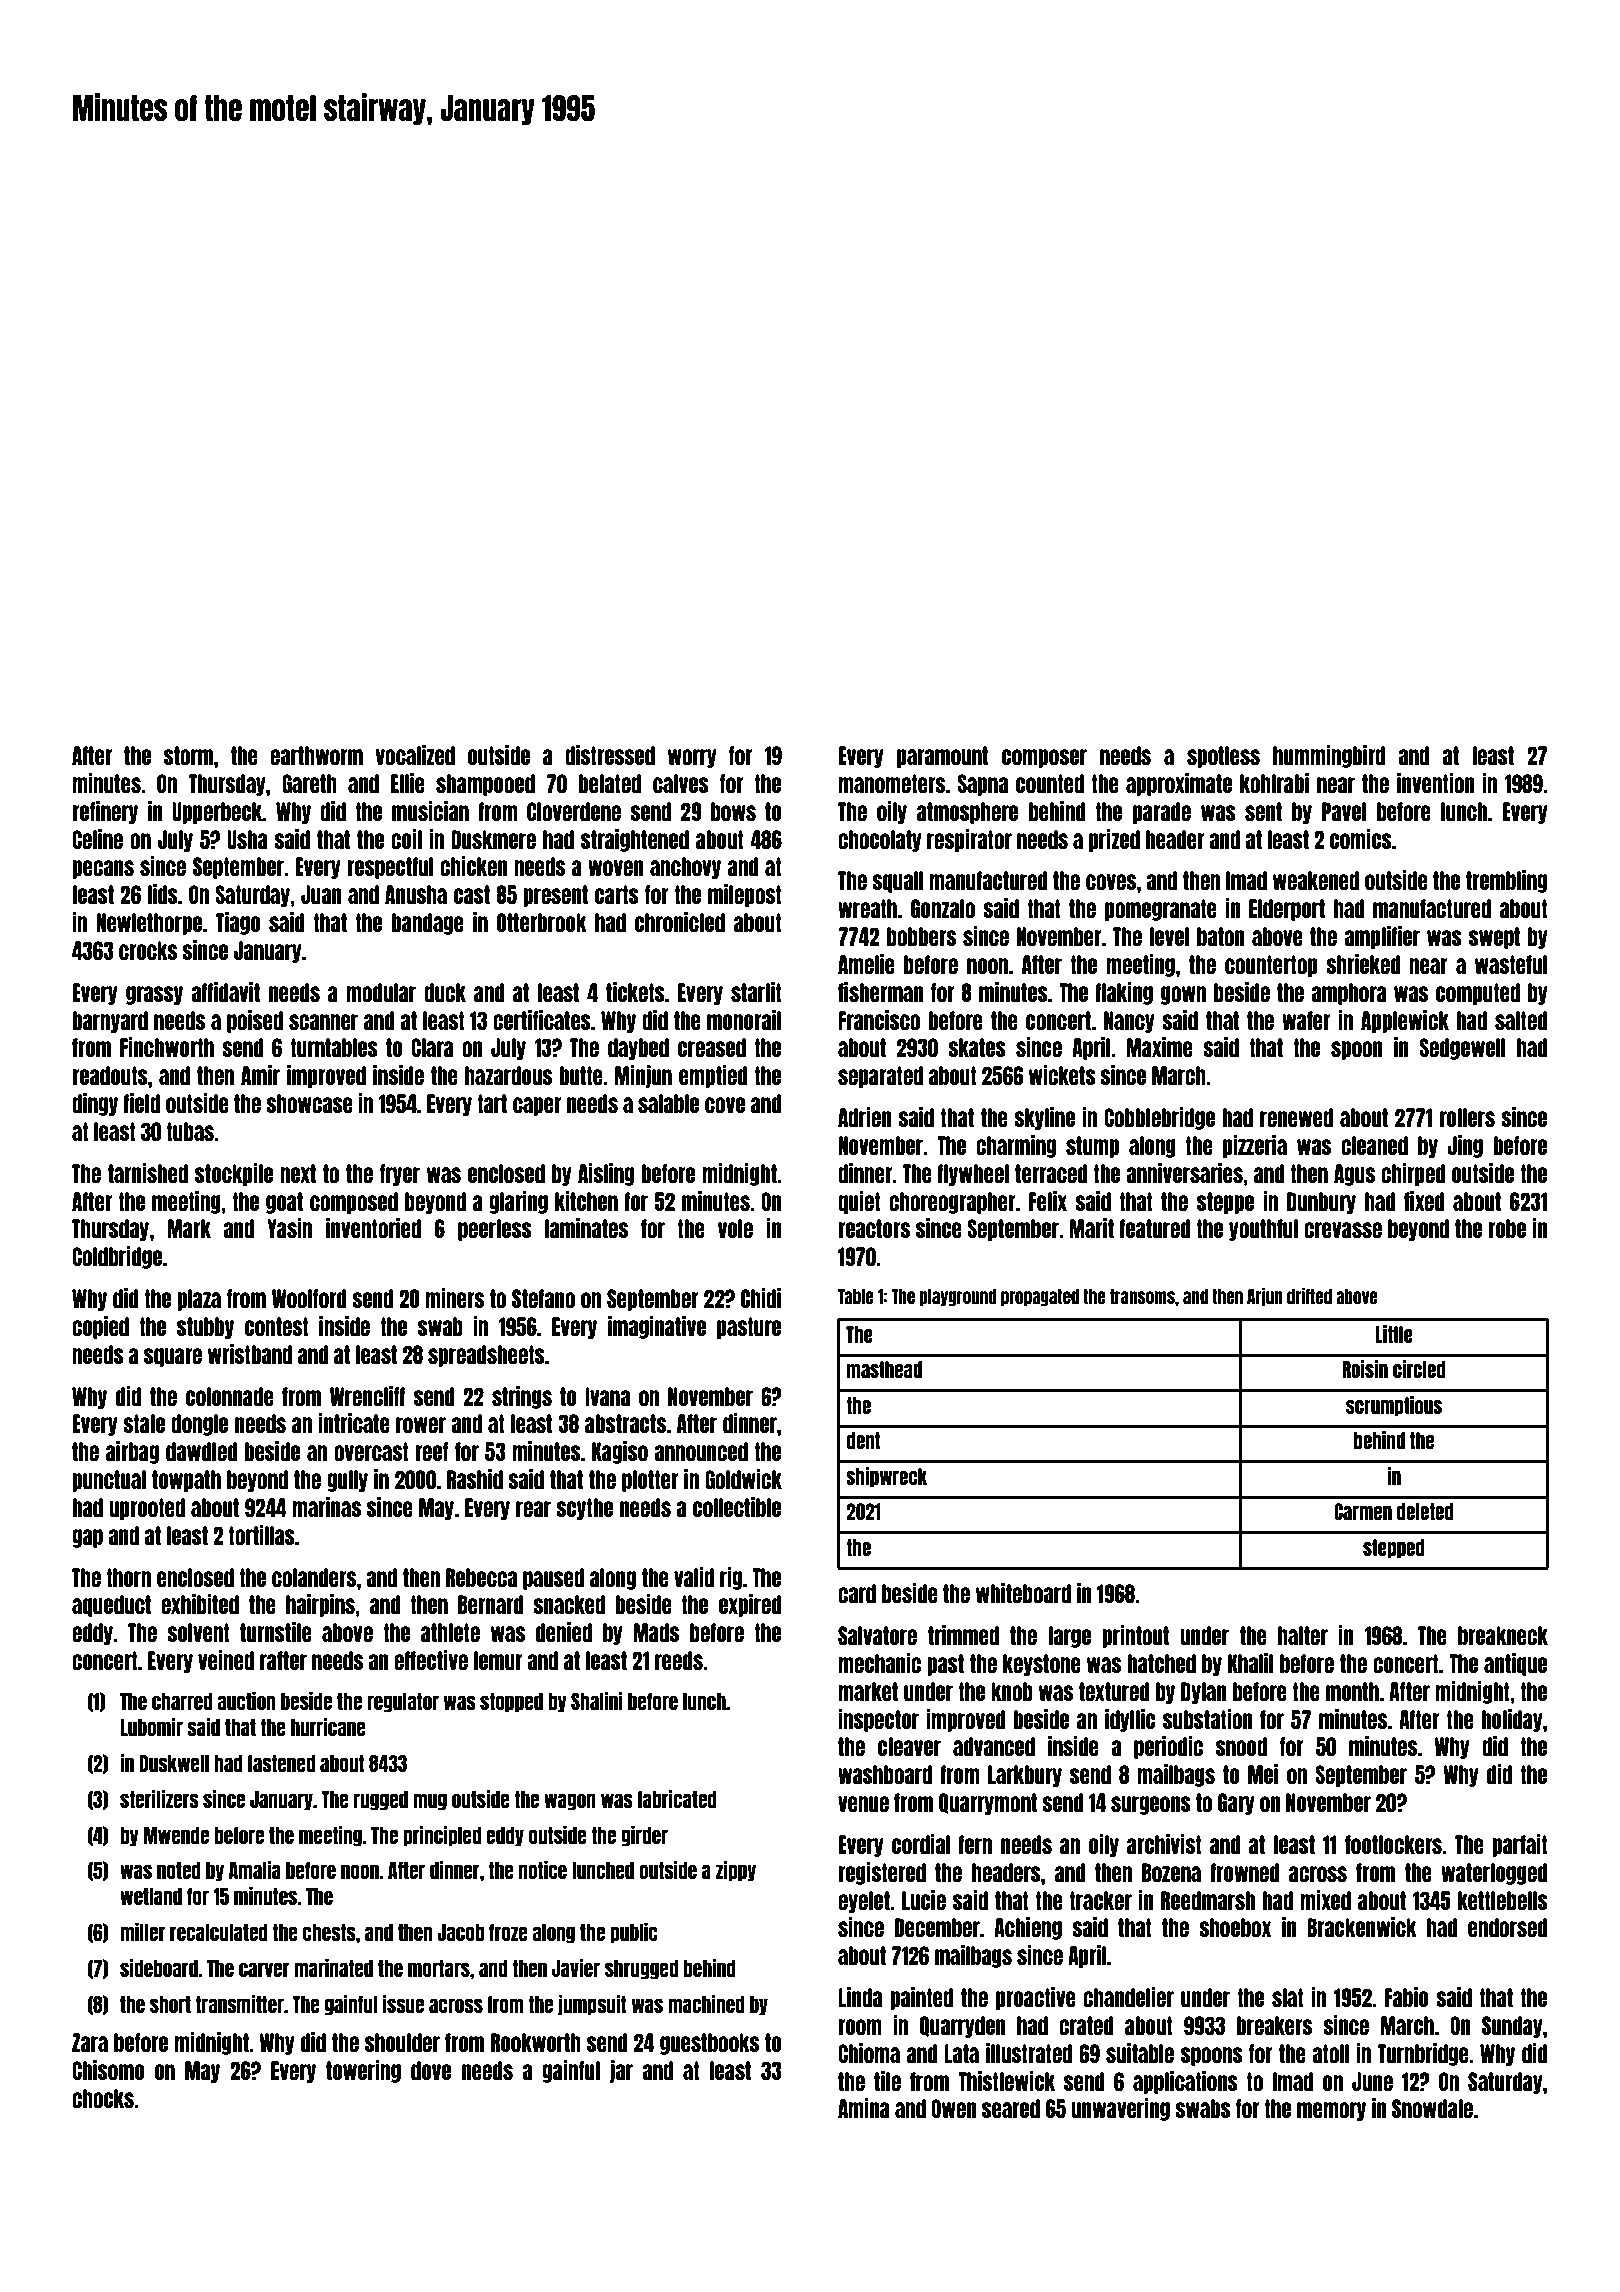  What do you see at coordinates (1235, 1927) in the screenshot?
I see `shoebox` at bounding box center [1235, 1927].
